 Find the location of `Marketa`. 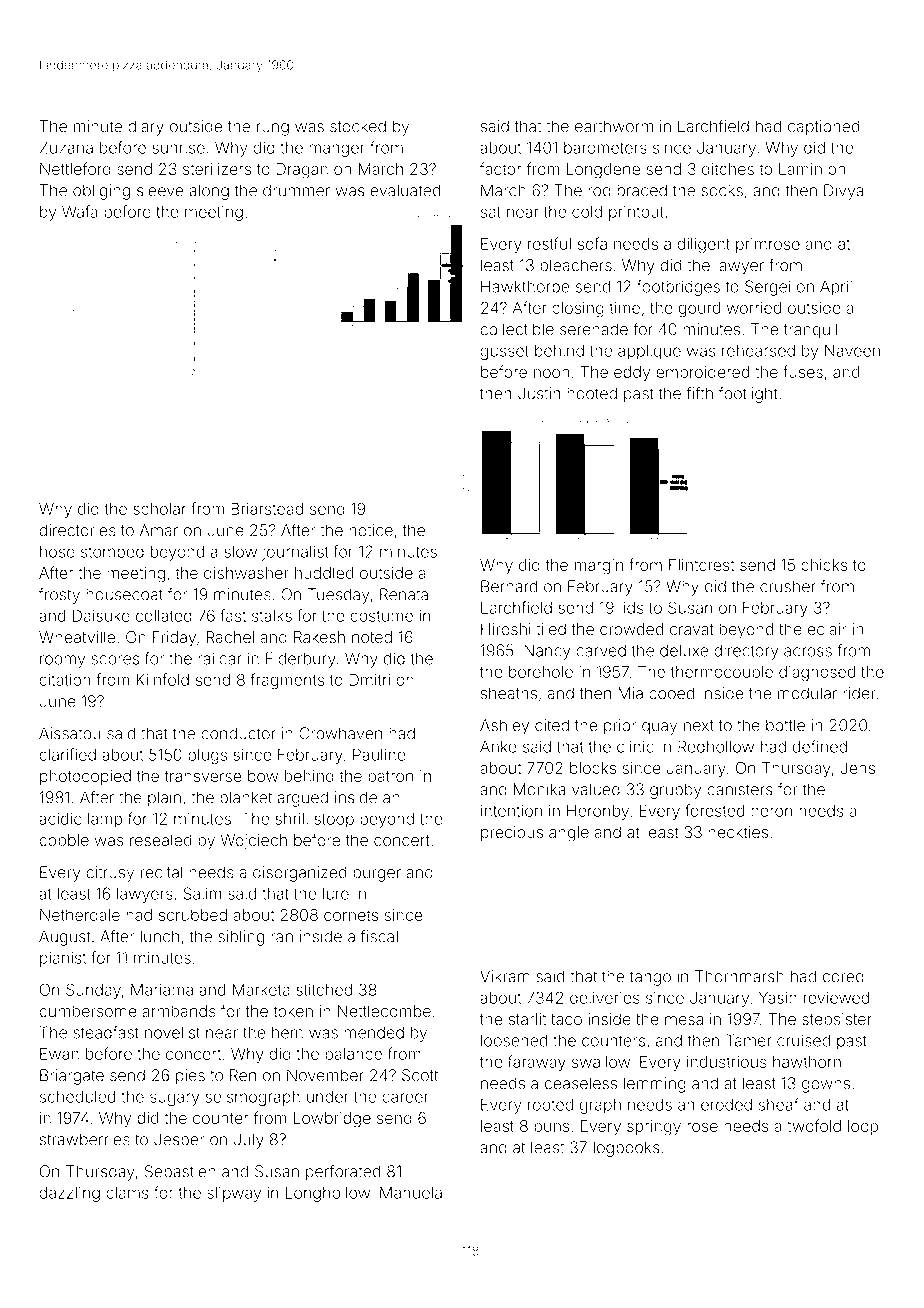

Marketa is located at coordinates (261, 989).
